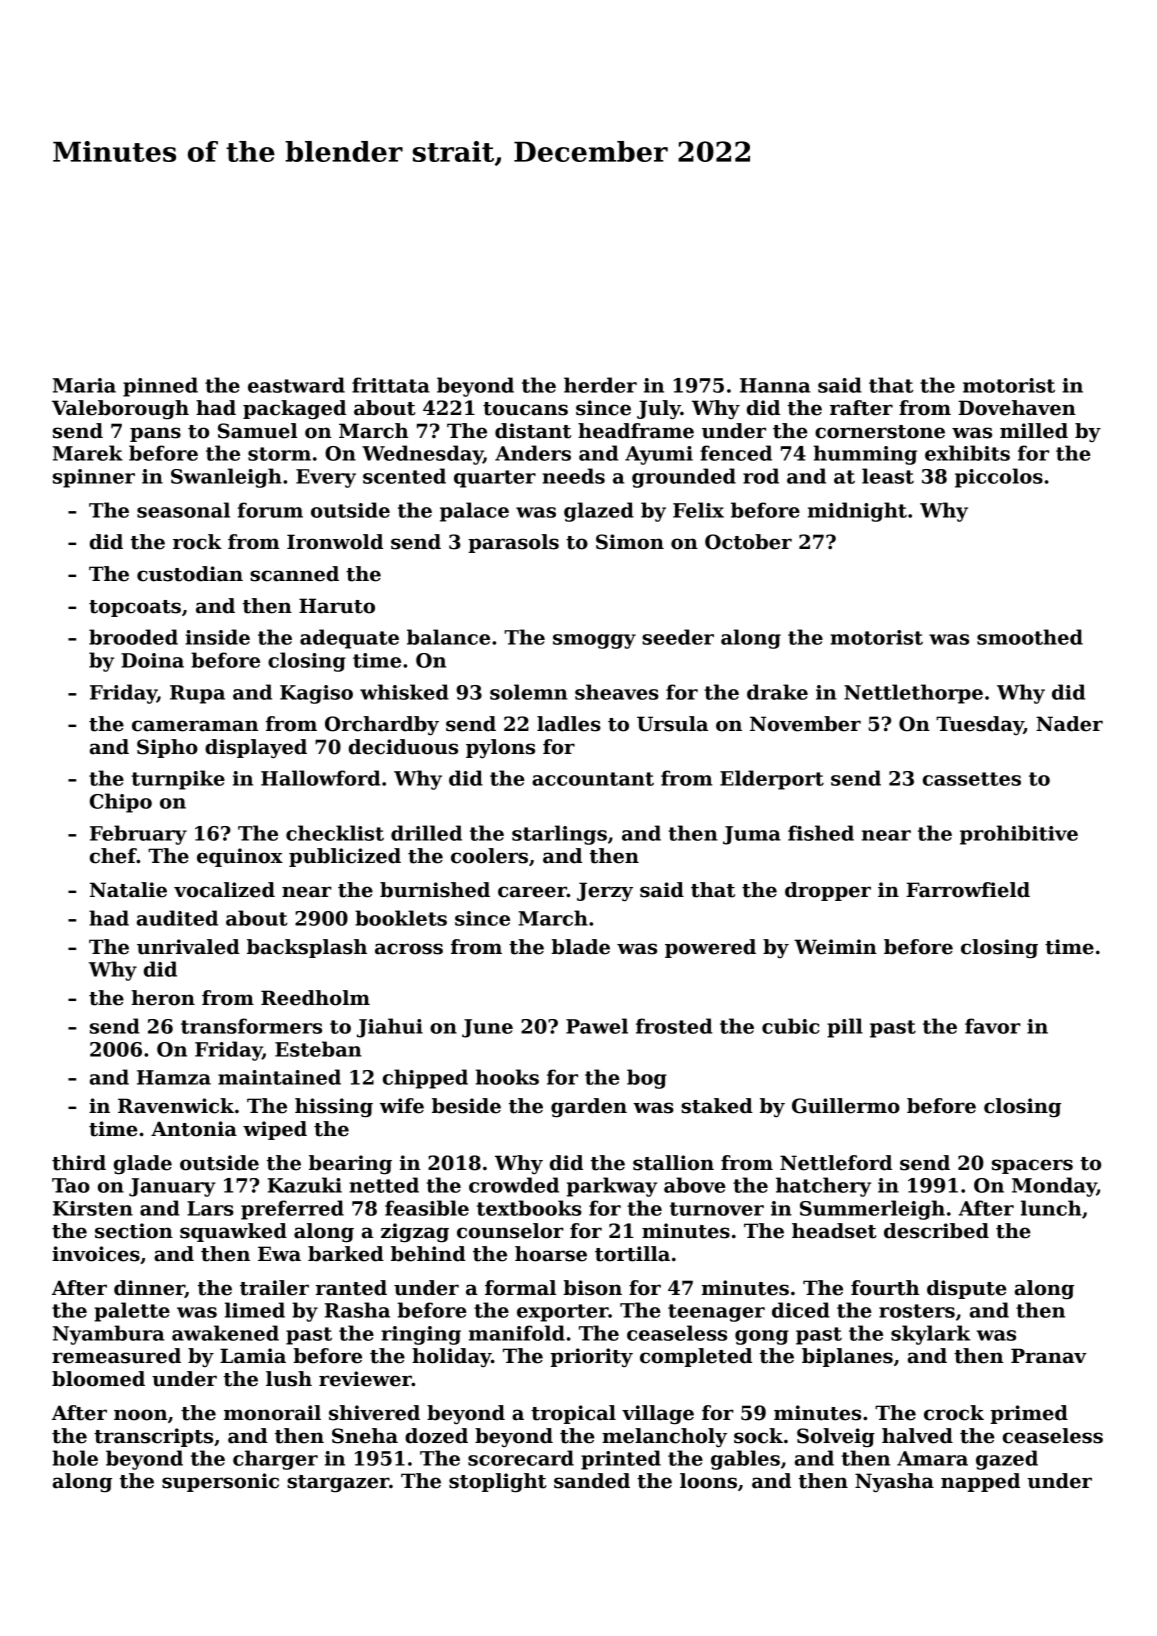 The image size is (1157, 1636). I want to click on checklist, so click(335, 833).
